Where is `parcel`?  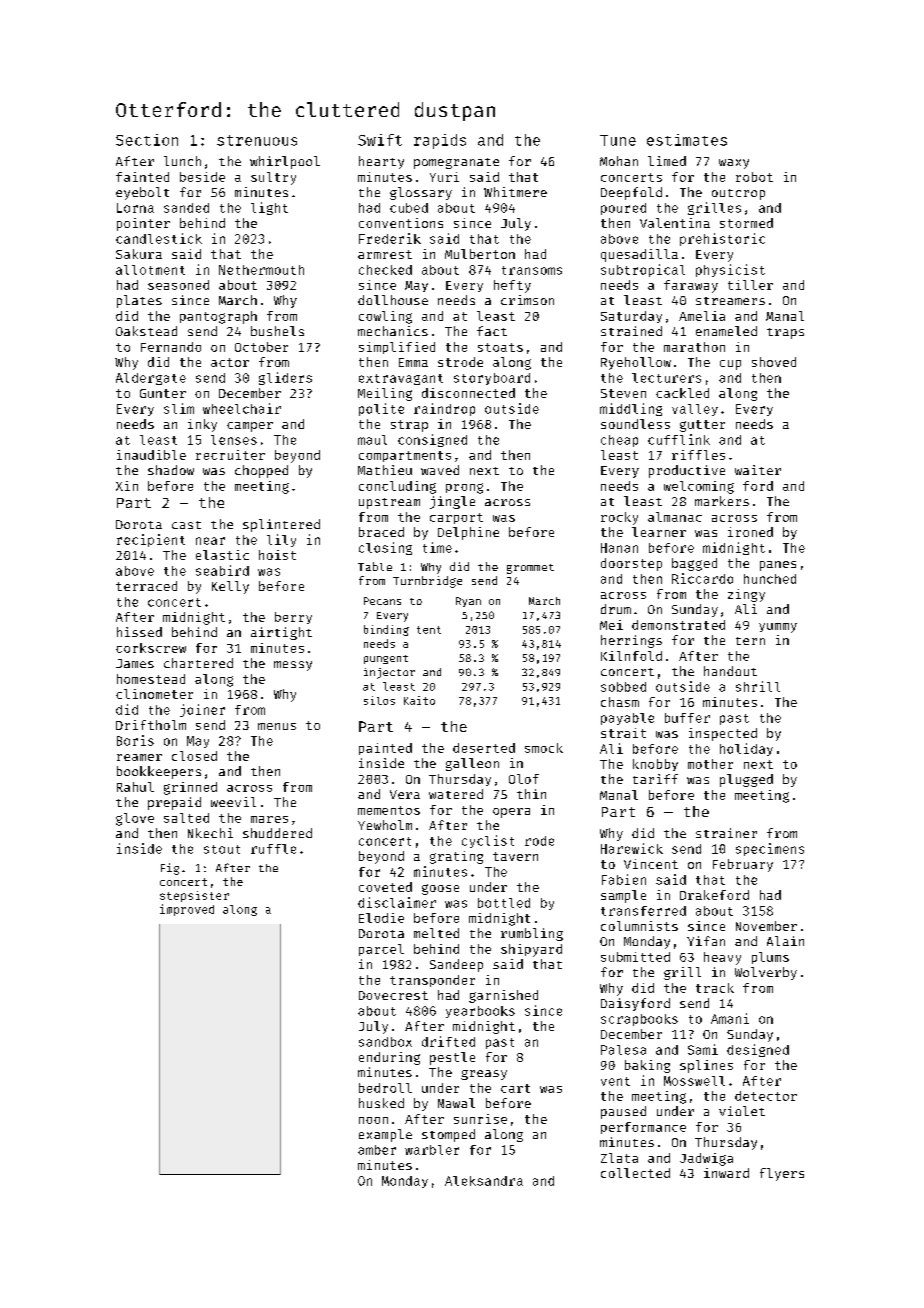
parcel is located at coordinates (381, 950).
